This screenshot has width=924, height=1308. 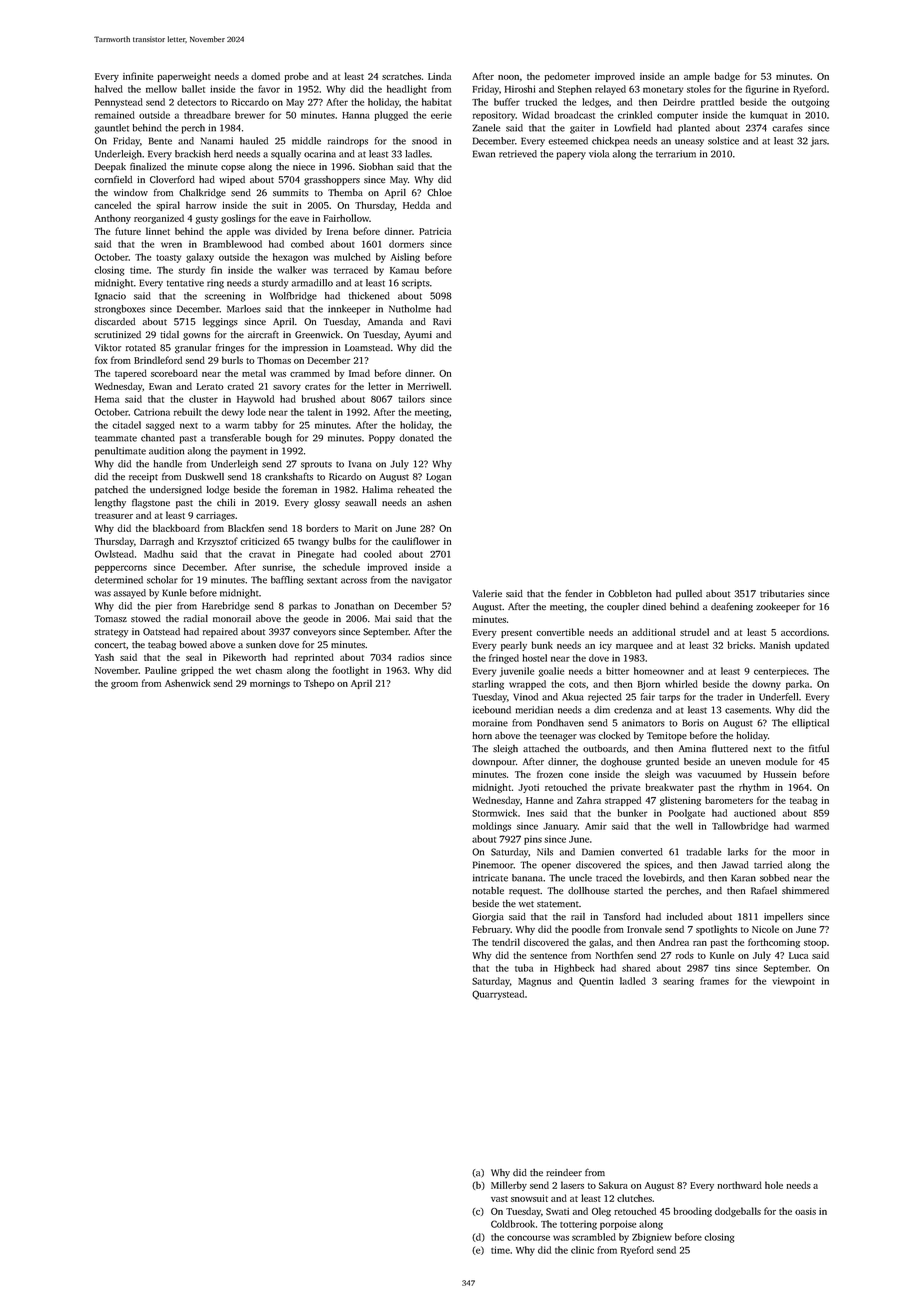 I want to click on lovebirds, so click(x=663, y=878).
